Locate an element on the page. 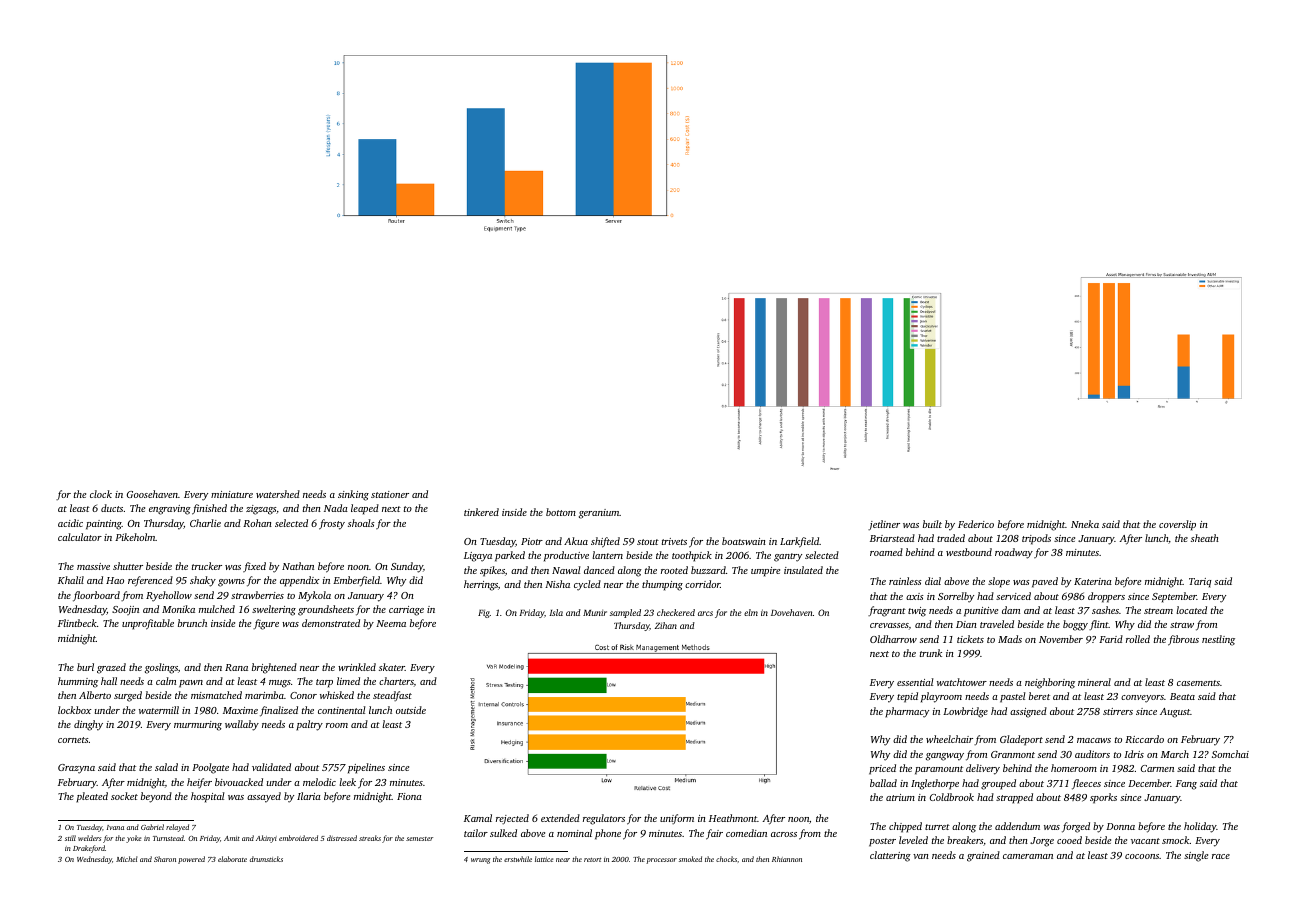 This image has height=924, width=1308. Tariq is located at coordinates (1200, 583).
